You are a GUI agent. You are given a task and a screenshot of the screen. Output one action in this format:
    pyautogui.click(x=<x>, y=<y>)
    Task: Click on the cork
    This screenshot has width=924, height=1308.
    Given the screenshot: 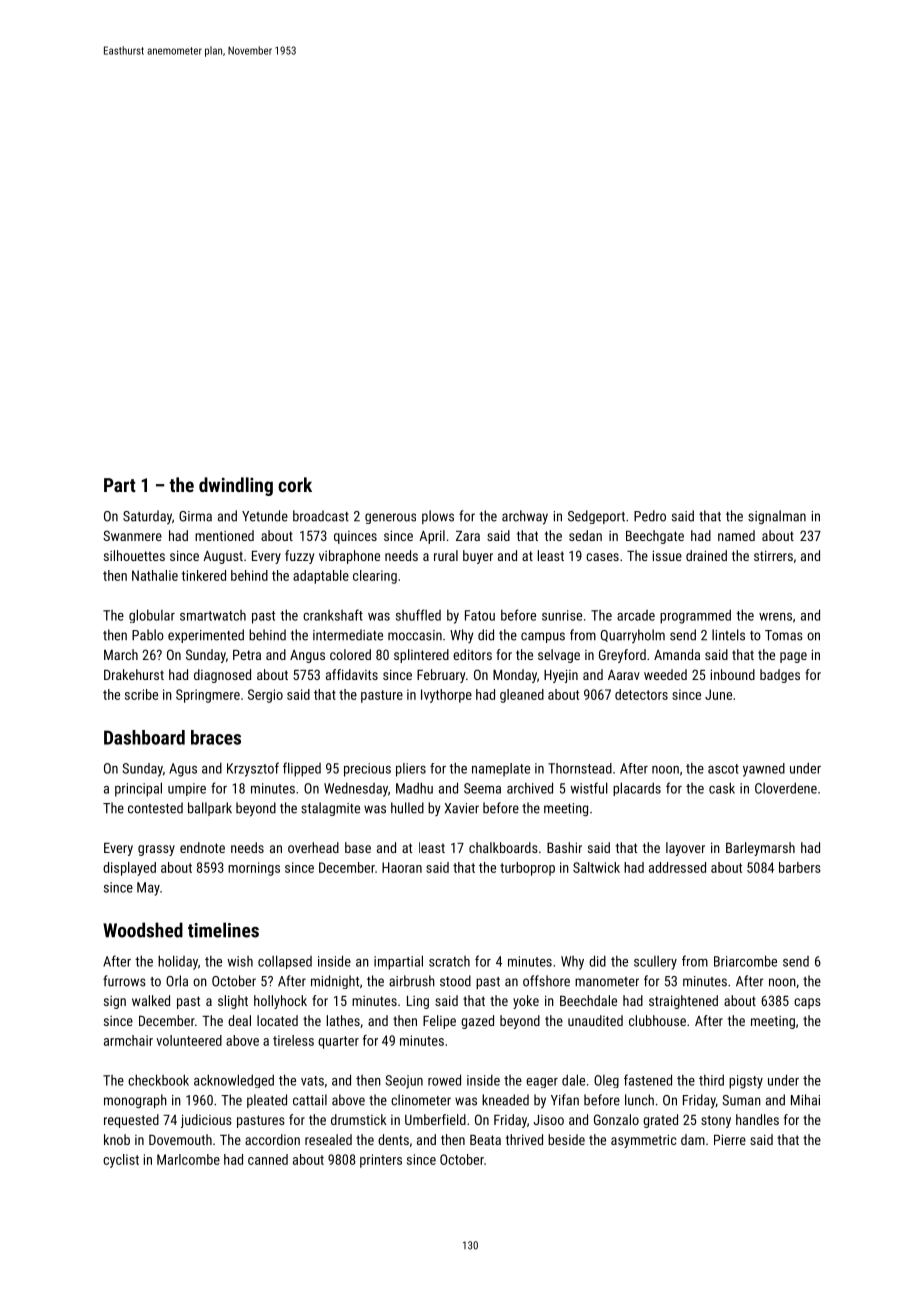 What is the action you would take?
    pyautogui.click(x=295, y=484)
